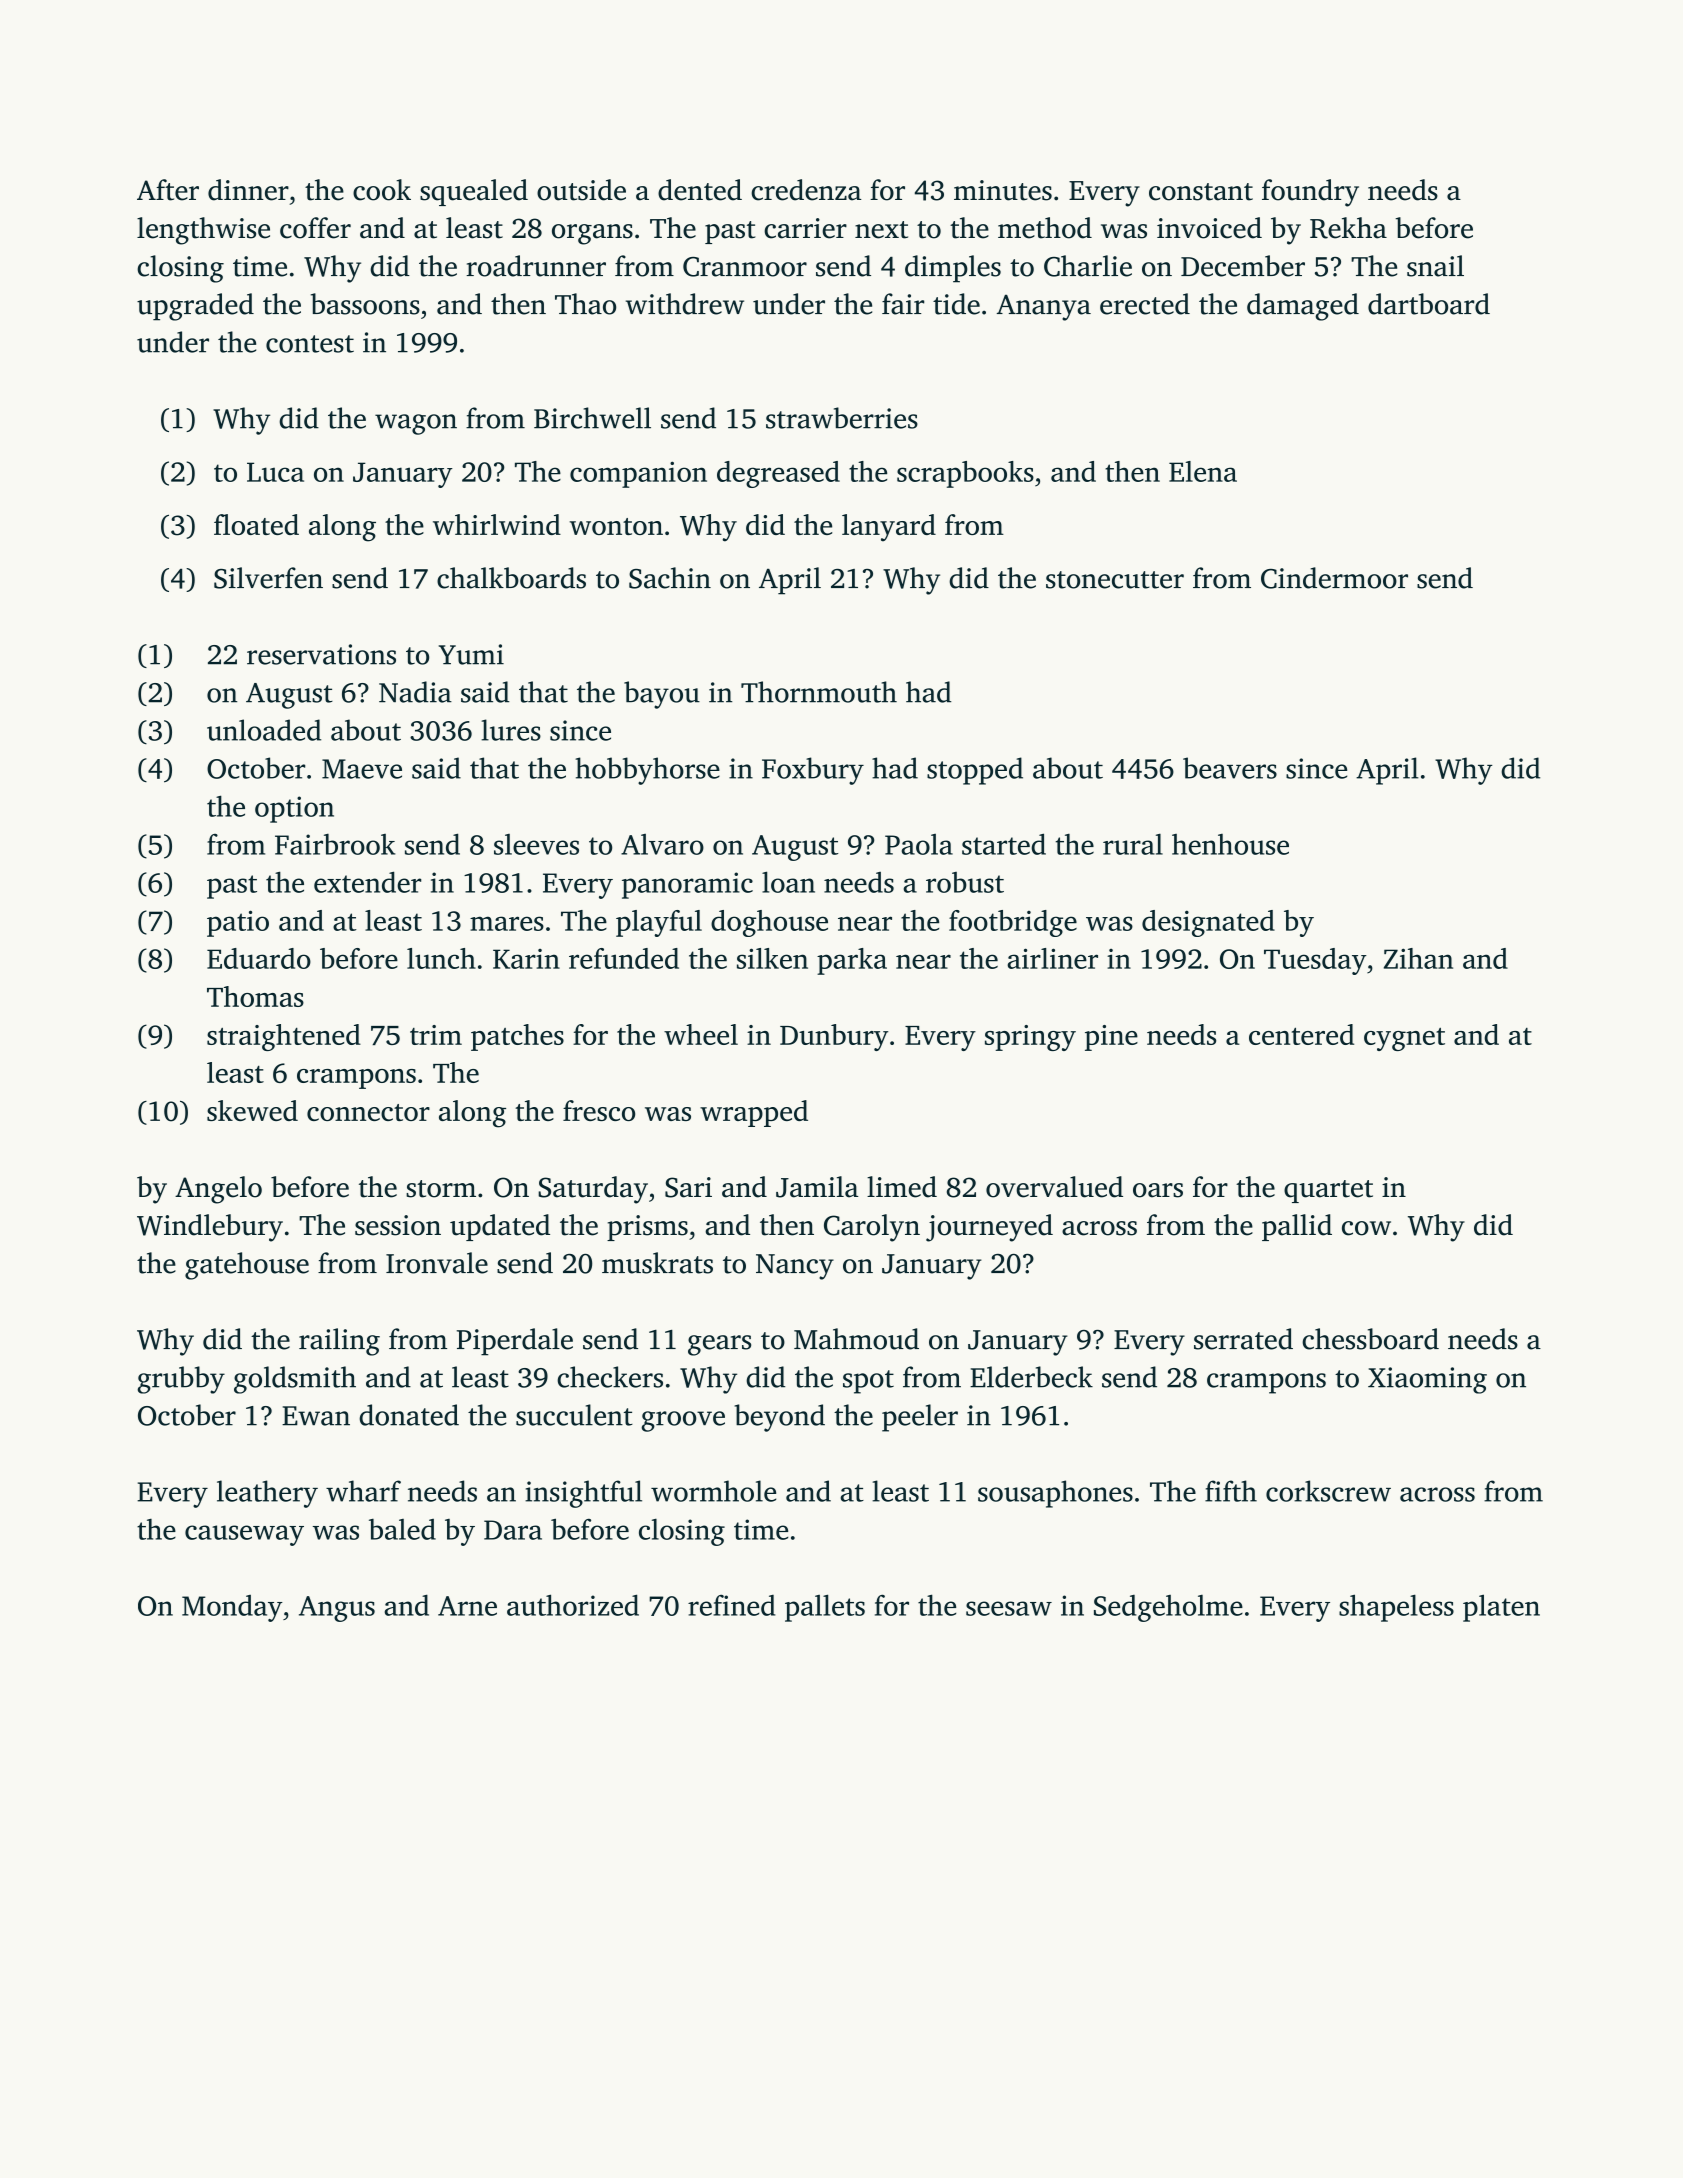 The image size is (1683, 2178). I want to click on Monday, so click(232, 1608).
